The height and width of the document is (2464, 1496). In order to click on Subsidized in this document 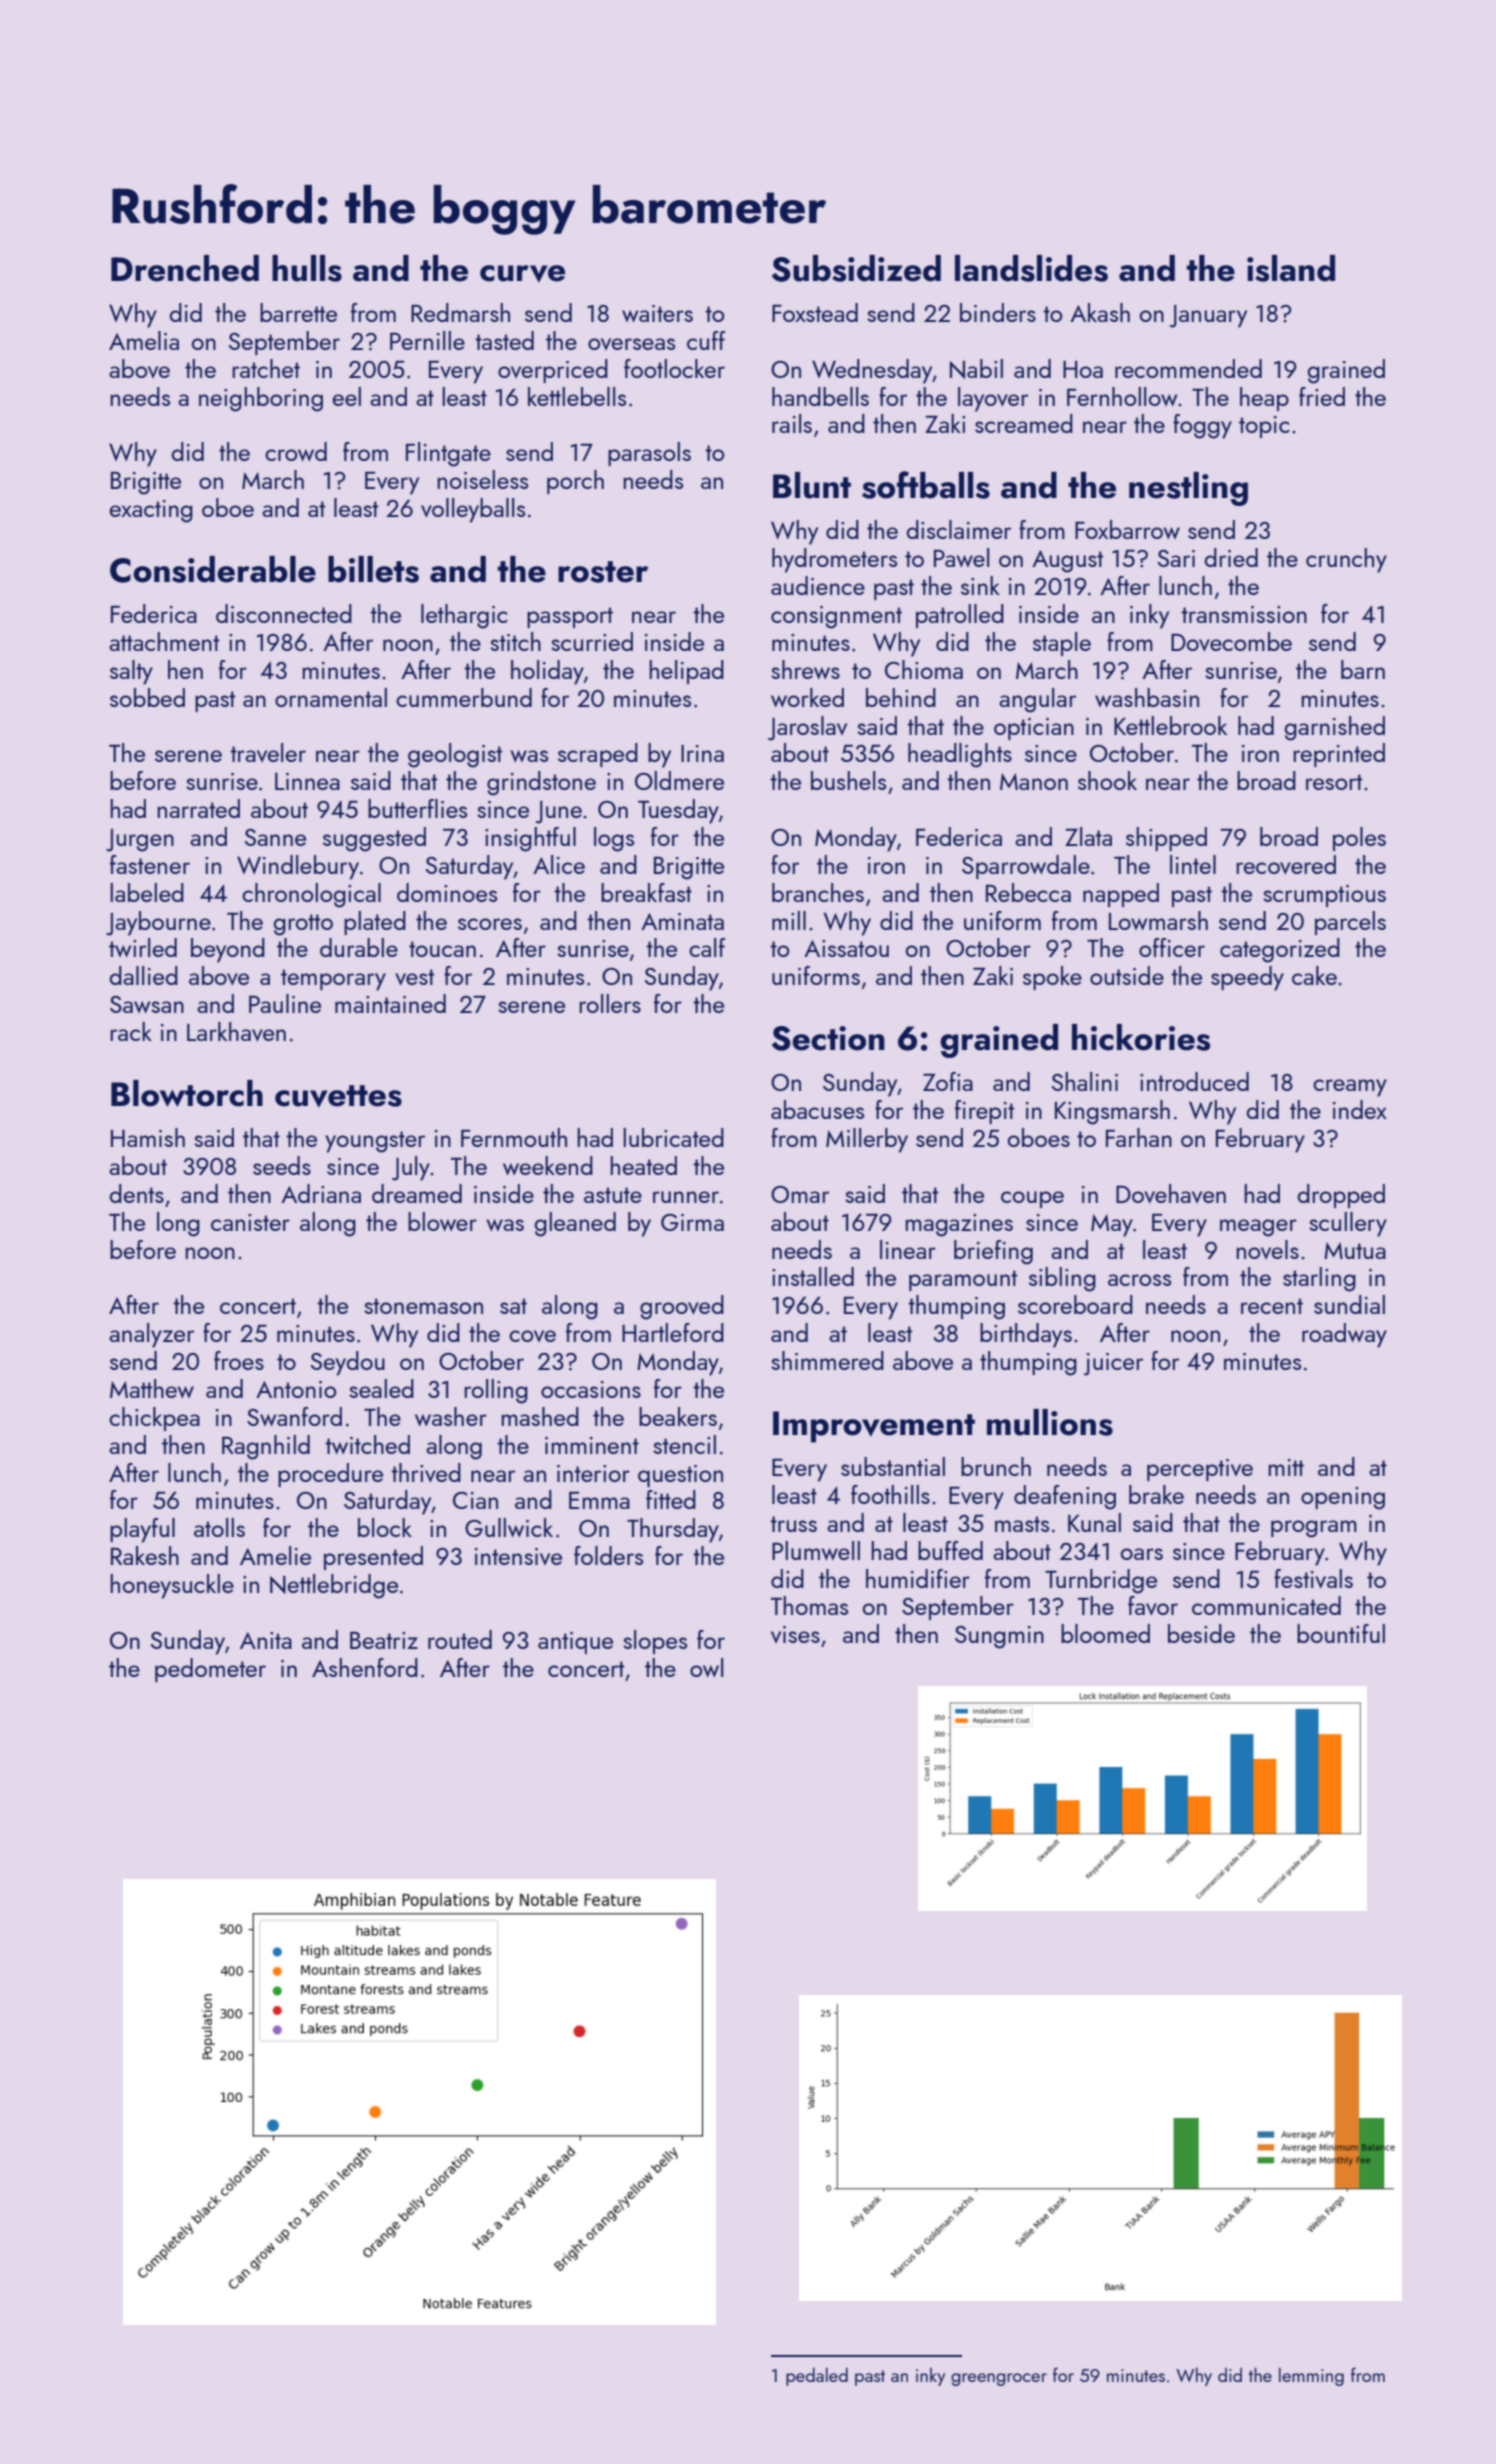, I will do `click(856, 268)`.
